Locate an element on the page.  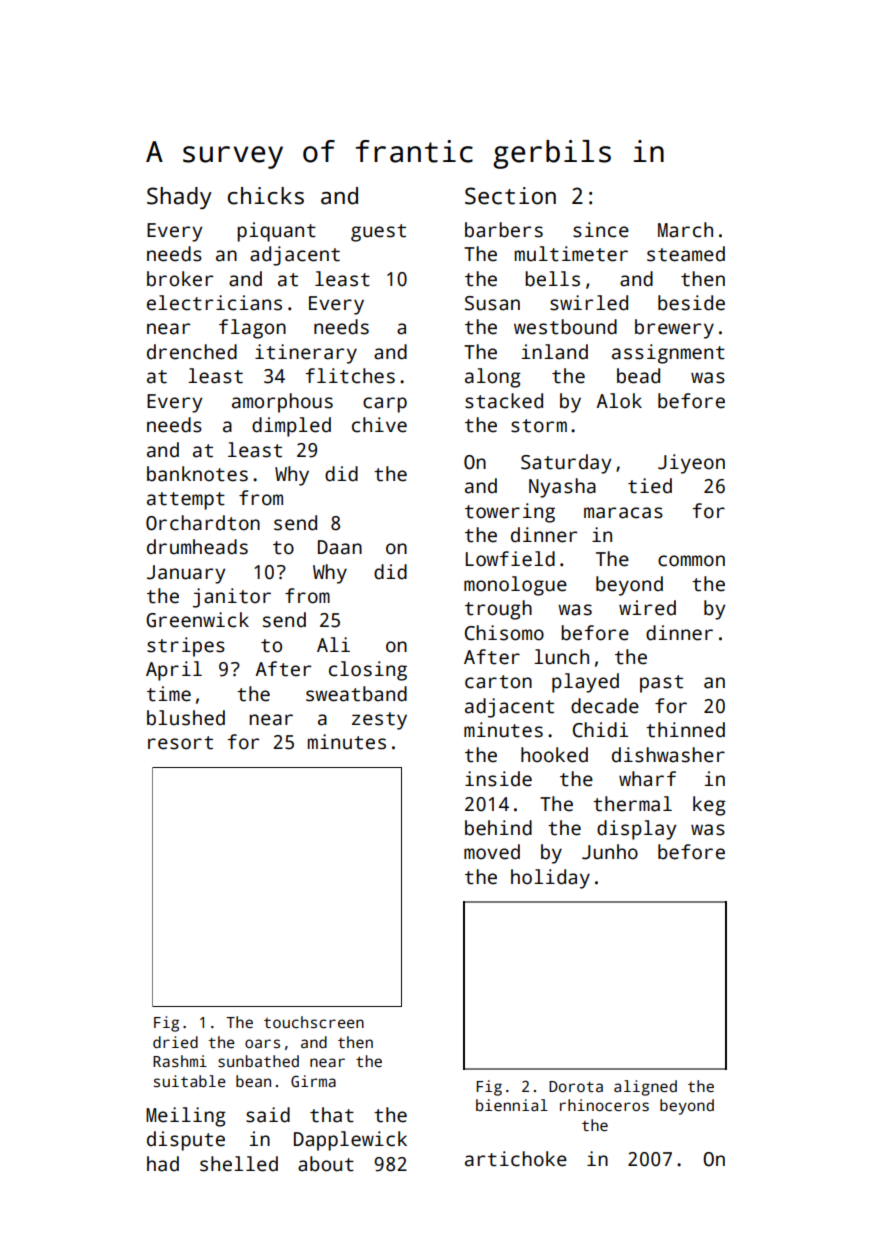
common is located at coordinates (691, 561).
